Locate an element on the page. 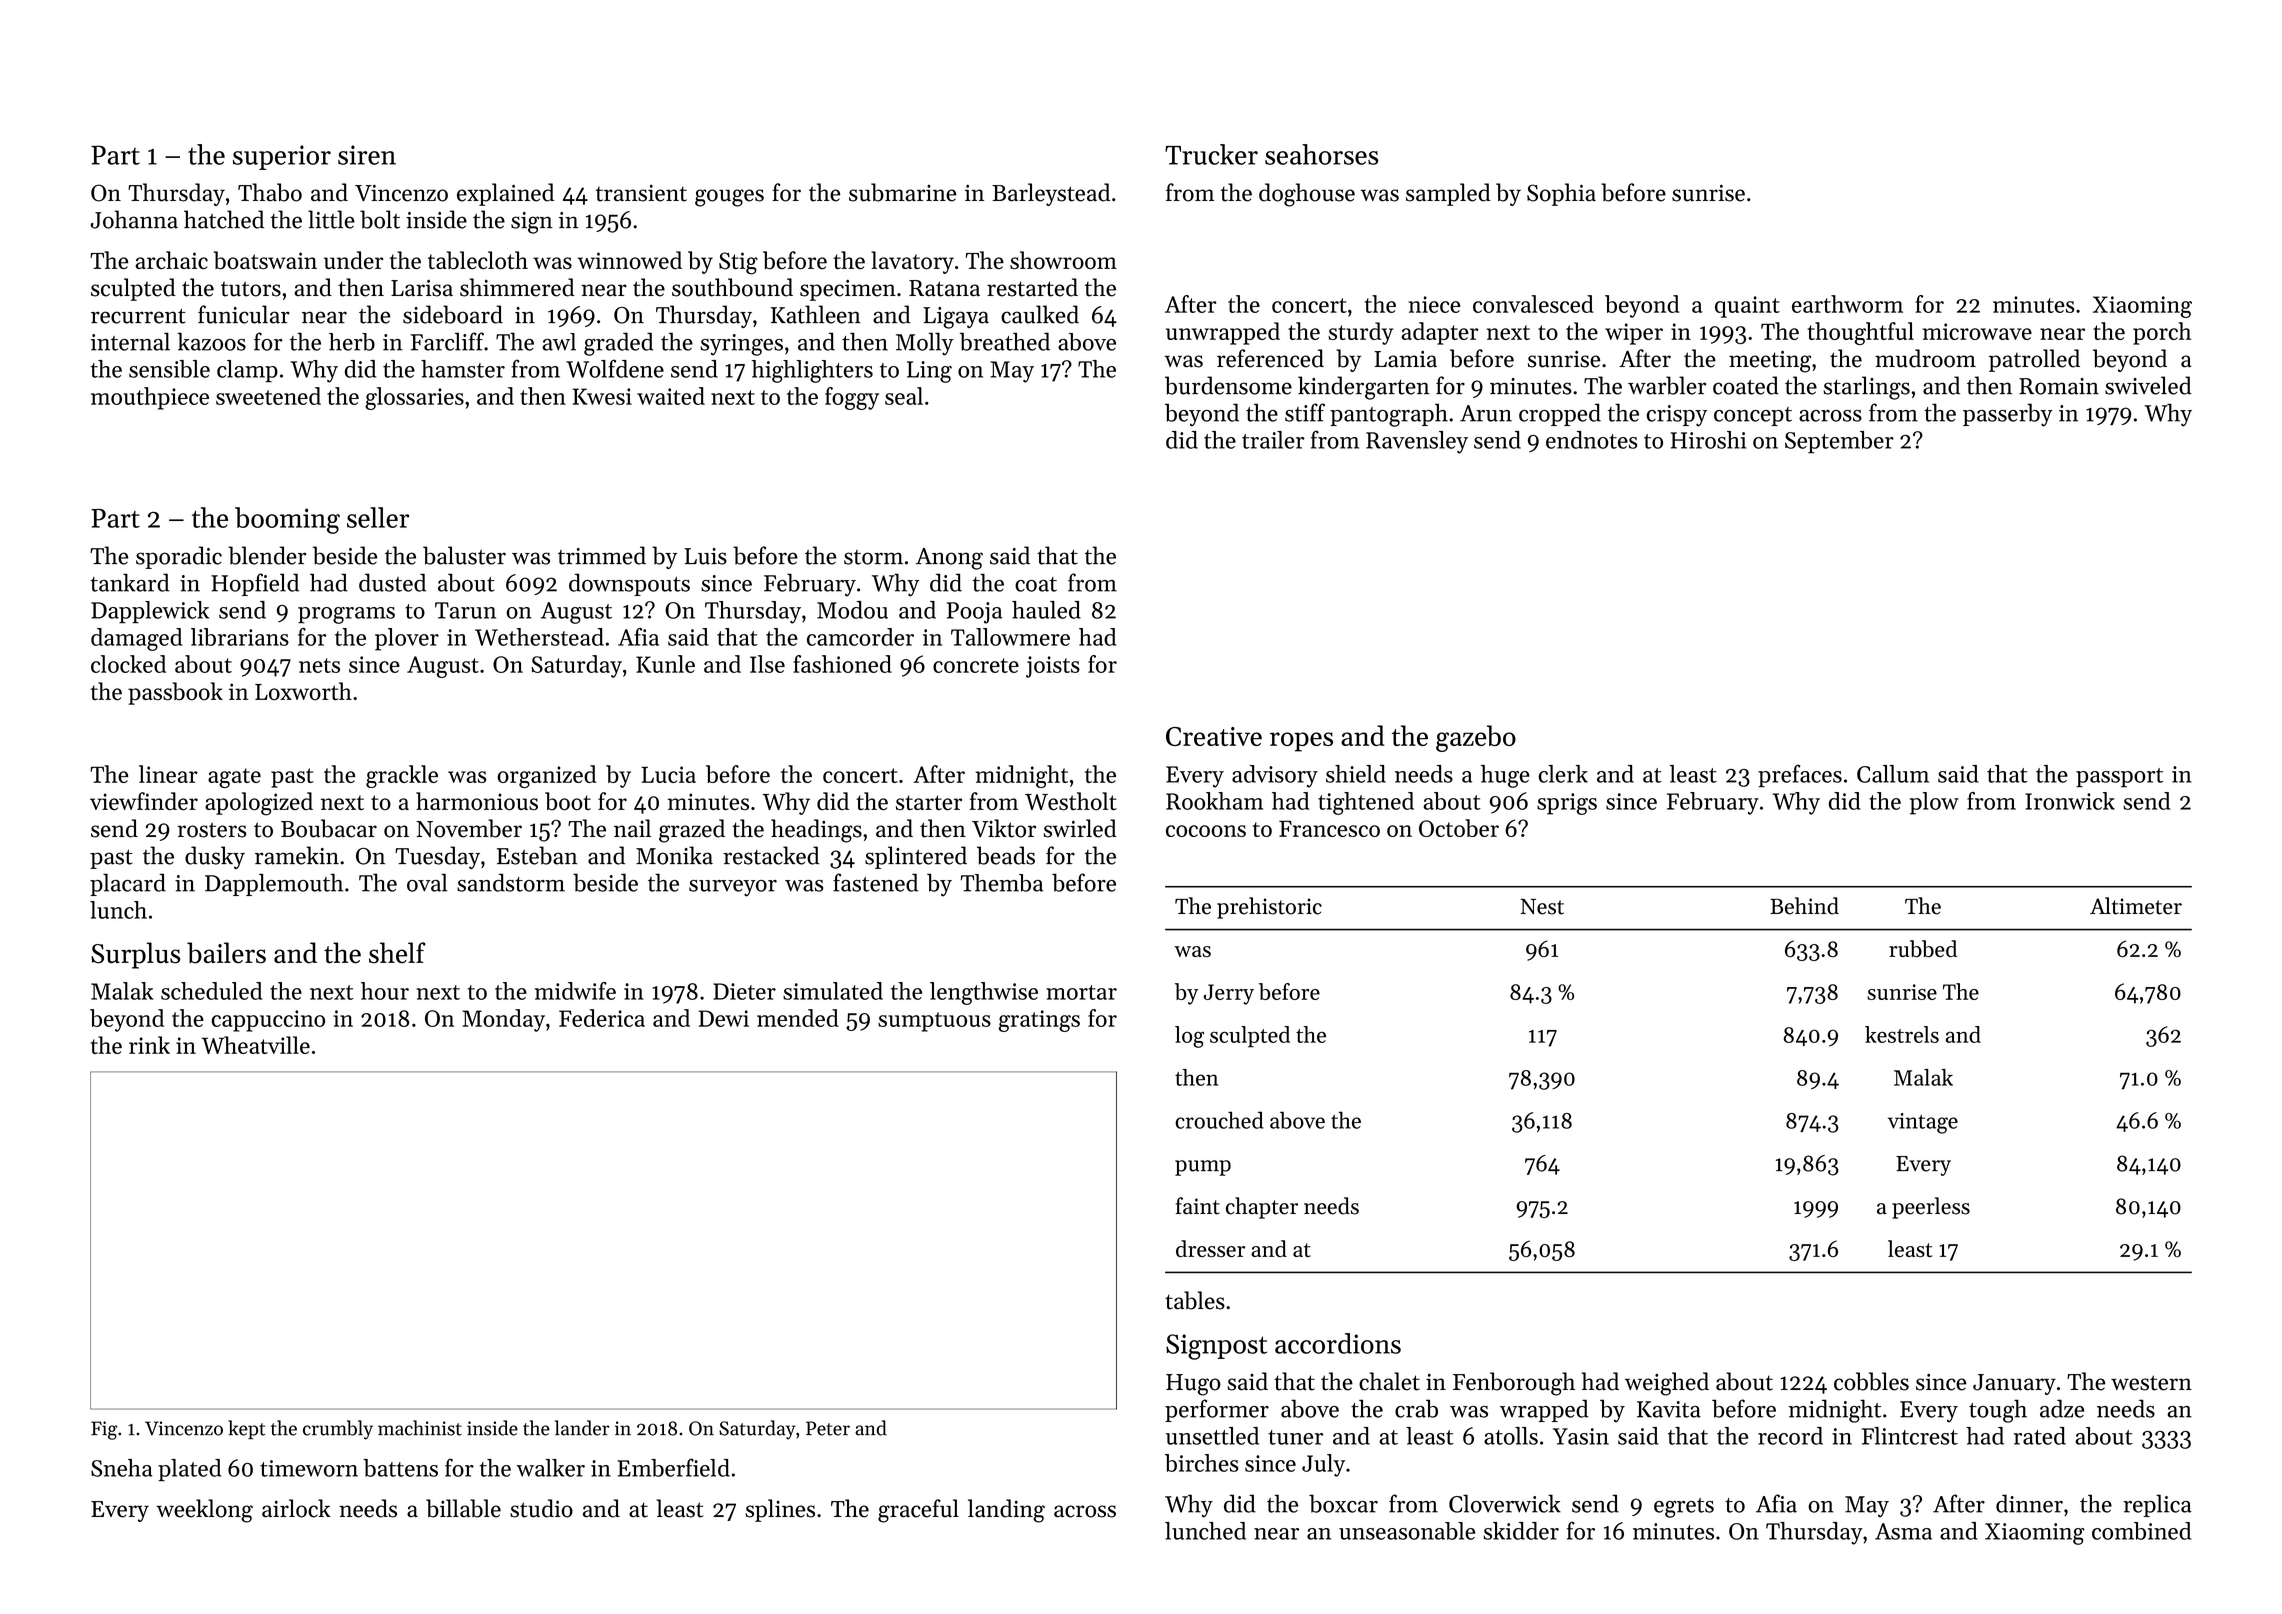 The width and height of the image is (2282, 1614). Monday is located at coordinates (503, 1020).
